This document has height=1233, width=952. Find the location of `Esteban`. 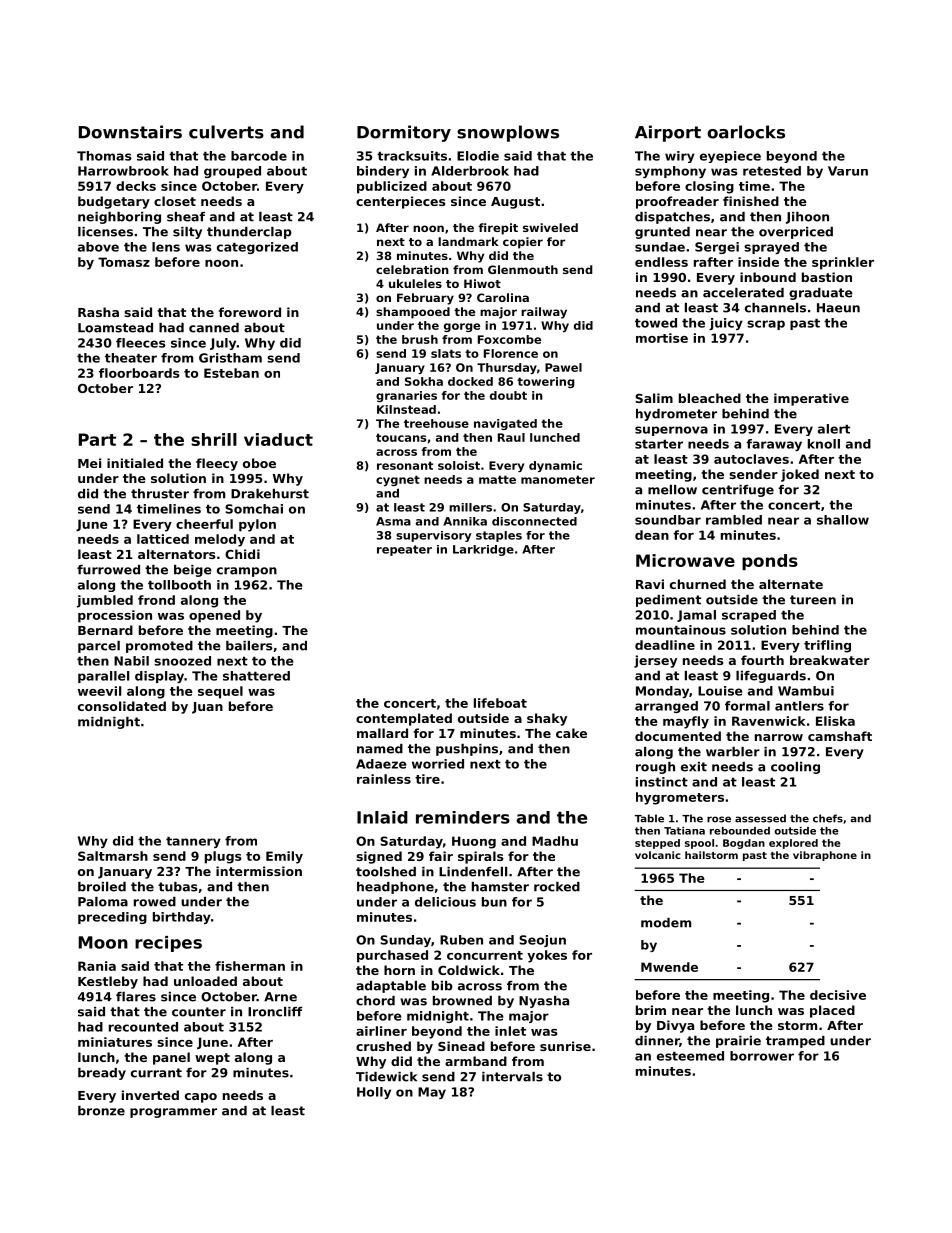

Esteban is located at coordinates (231, 373).
